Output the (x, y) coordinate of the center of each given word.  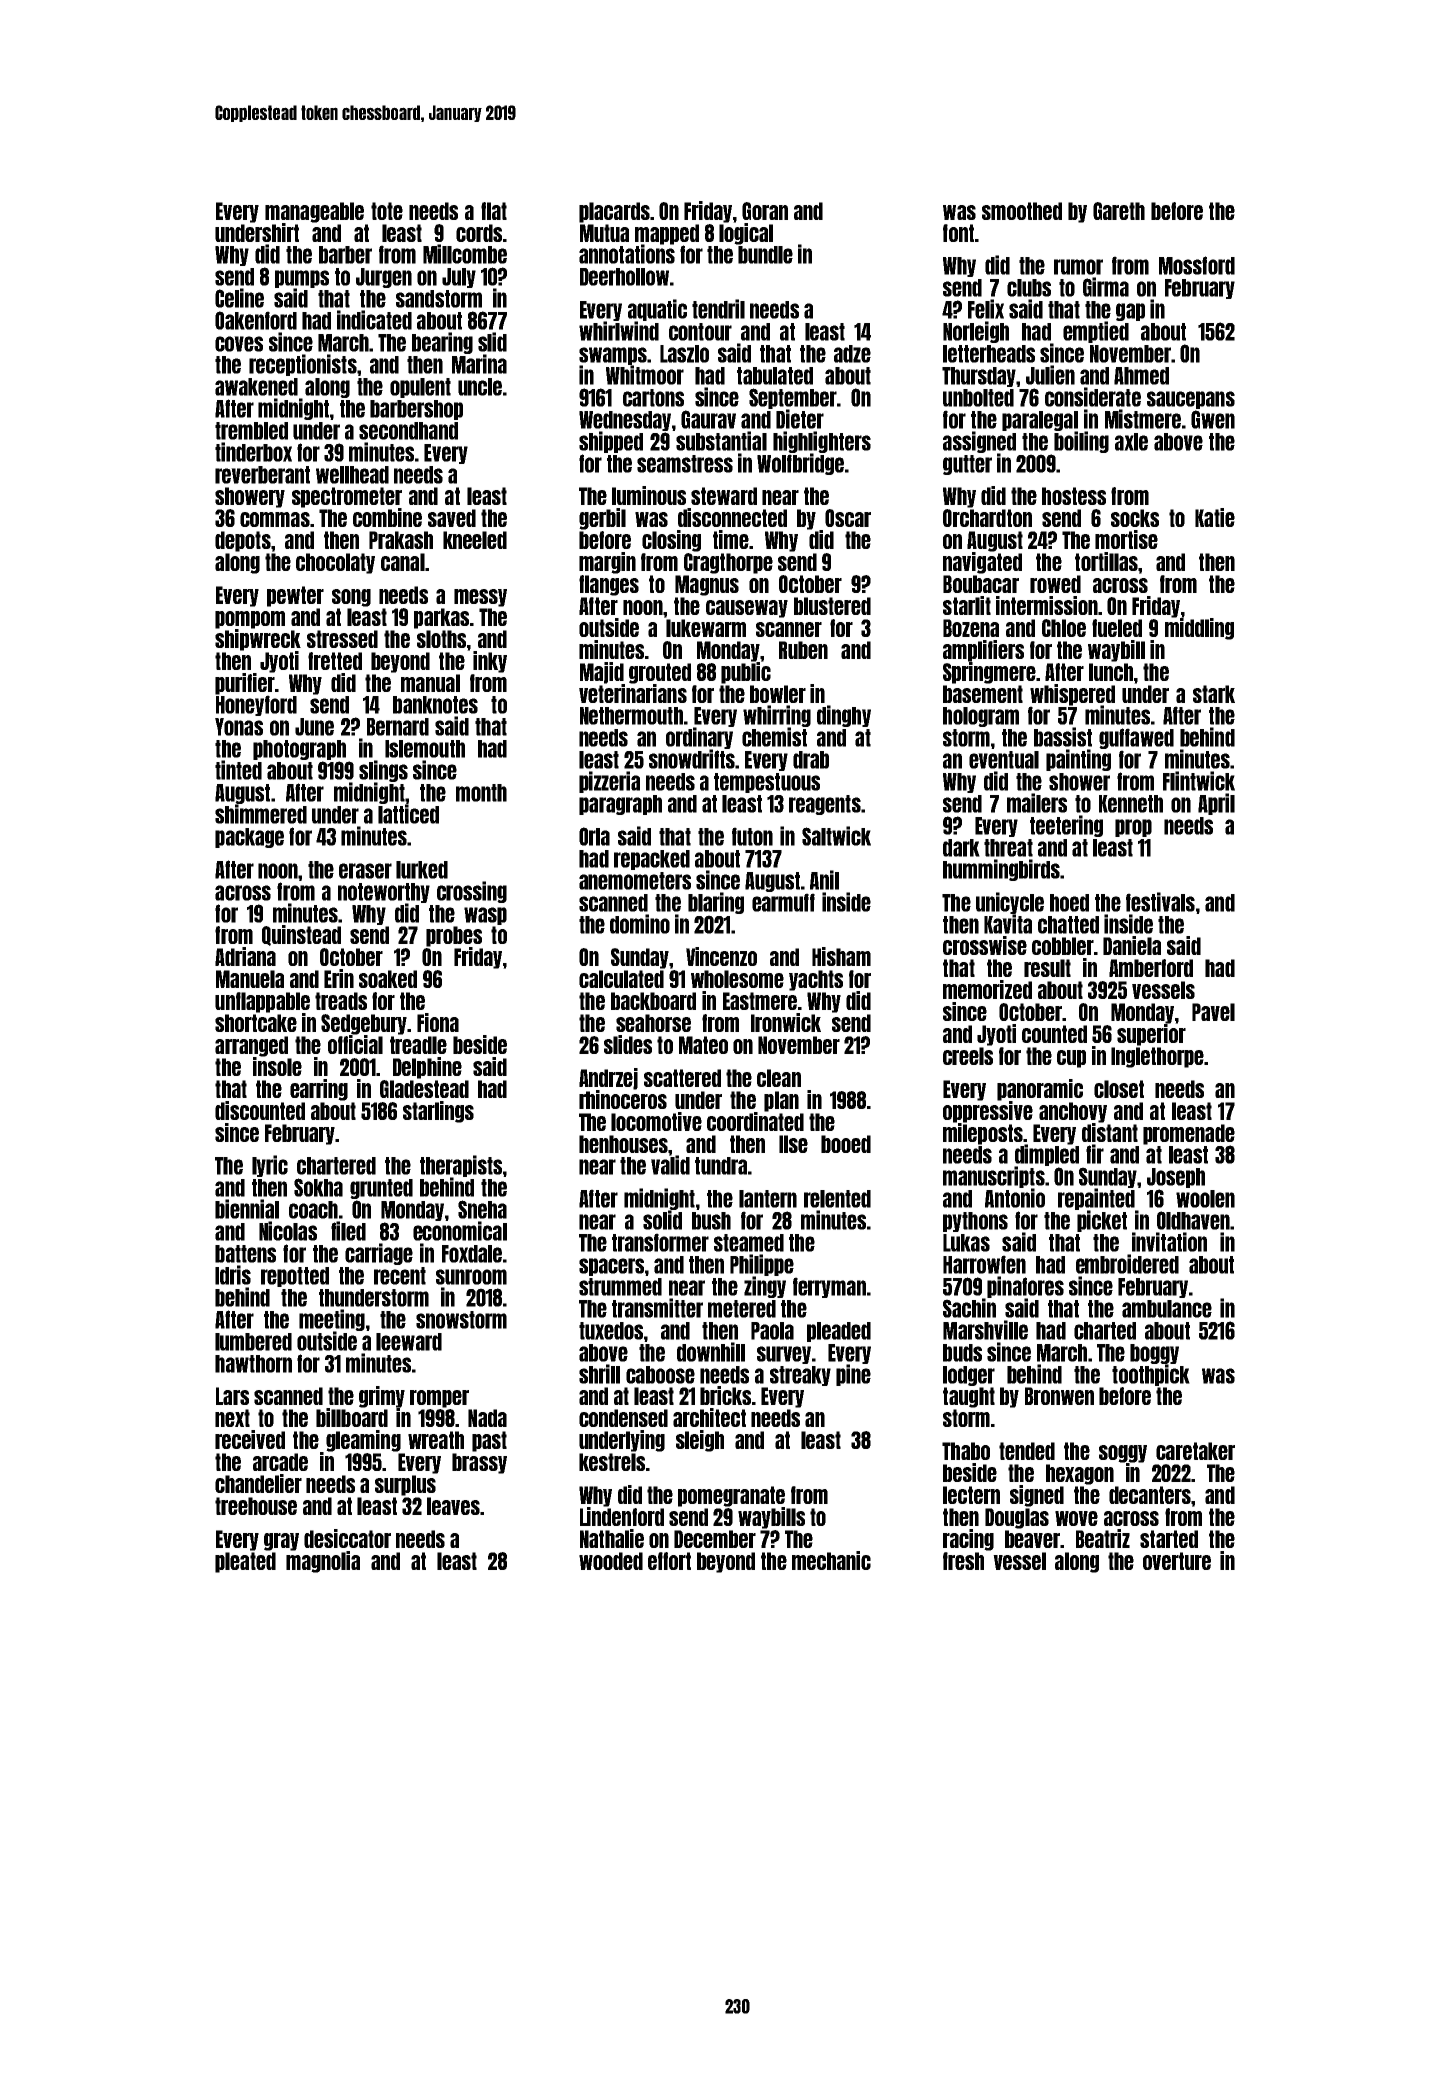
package (249, 838)
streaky (800, 1376)
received (250, 1439)
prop (1133, 828)
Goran (765, 211)
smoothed (1022, 211)
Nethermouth (631, 716)
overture (1177, 1561)
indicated (374, 320)
